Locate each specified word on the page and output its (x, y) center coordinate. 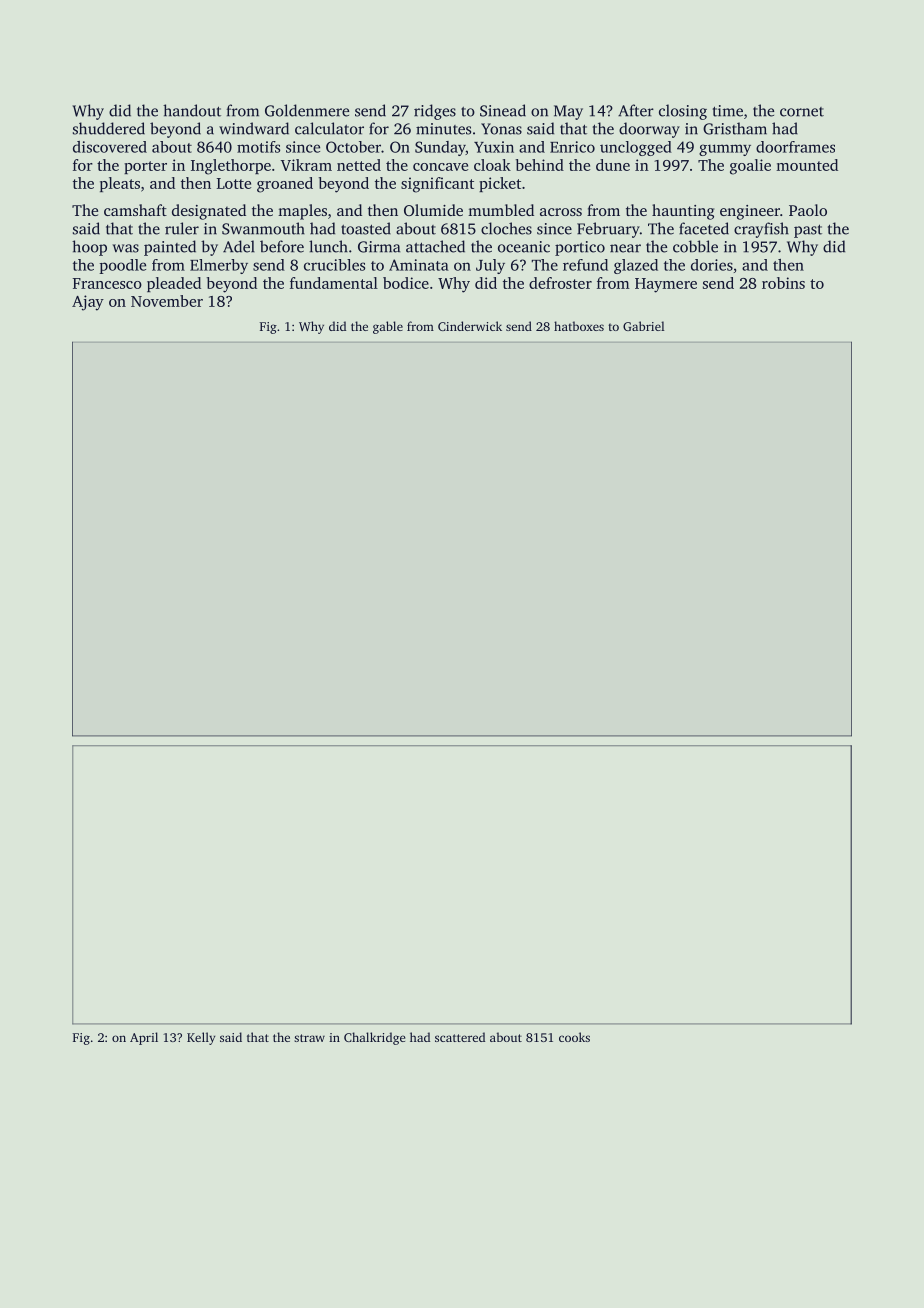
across (561, 212)
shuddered (109, 128)
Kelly (201, 1038)
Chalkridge (374, 1038)
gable (388, 327)
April (144, 1038)
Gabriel (643, 326)
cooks (574, 1037)
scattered (460, 1037)
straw (309, 1038)
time (728, 111)
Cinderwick (470, 326)
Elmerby (219, 266)
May (568, 112)
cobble (695, 246)
